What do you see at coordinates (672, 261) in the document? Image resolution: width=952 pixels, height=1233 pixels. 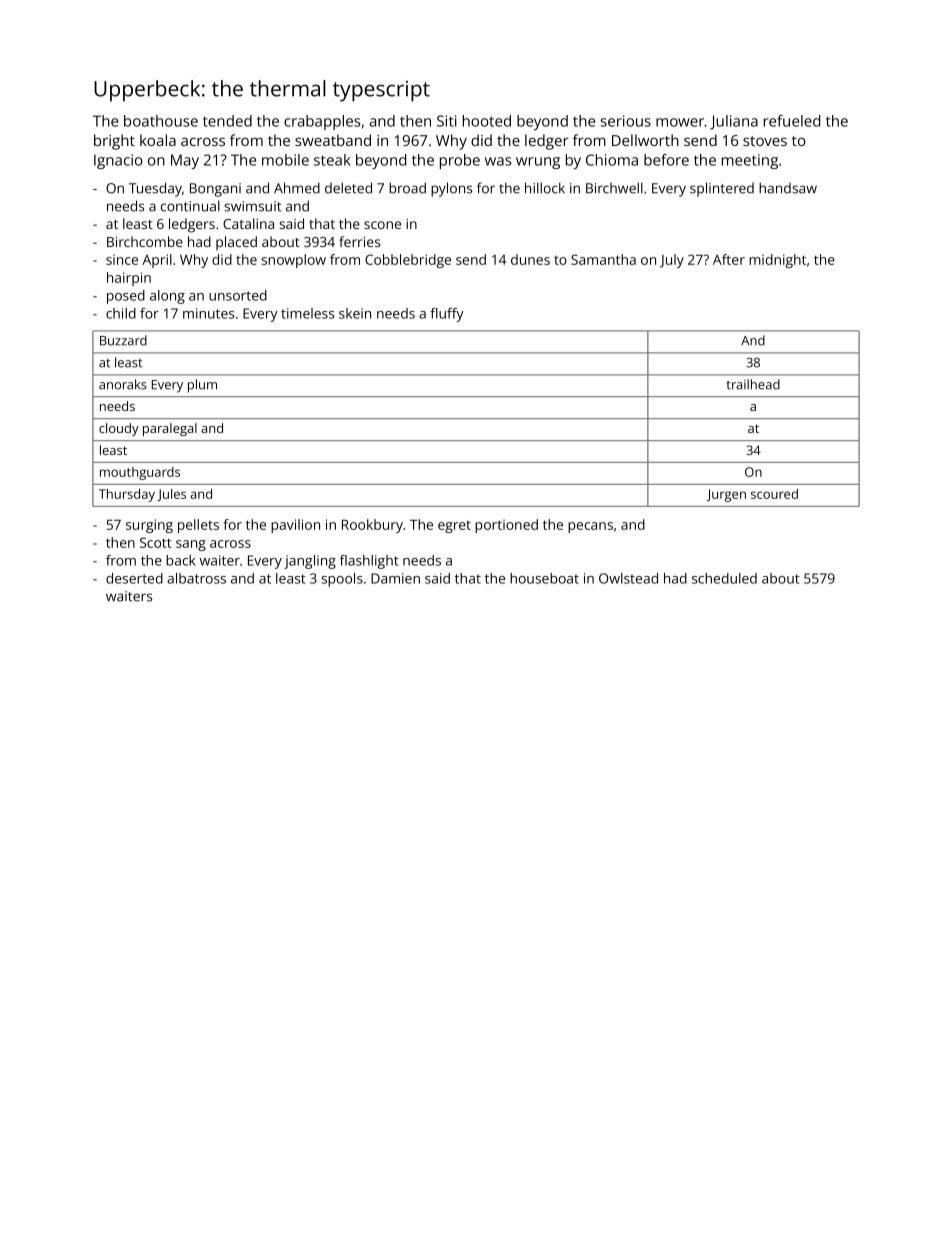 I see `July` at bounding box center [672, 261].
